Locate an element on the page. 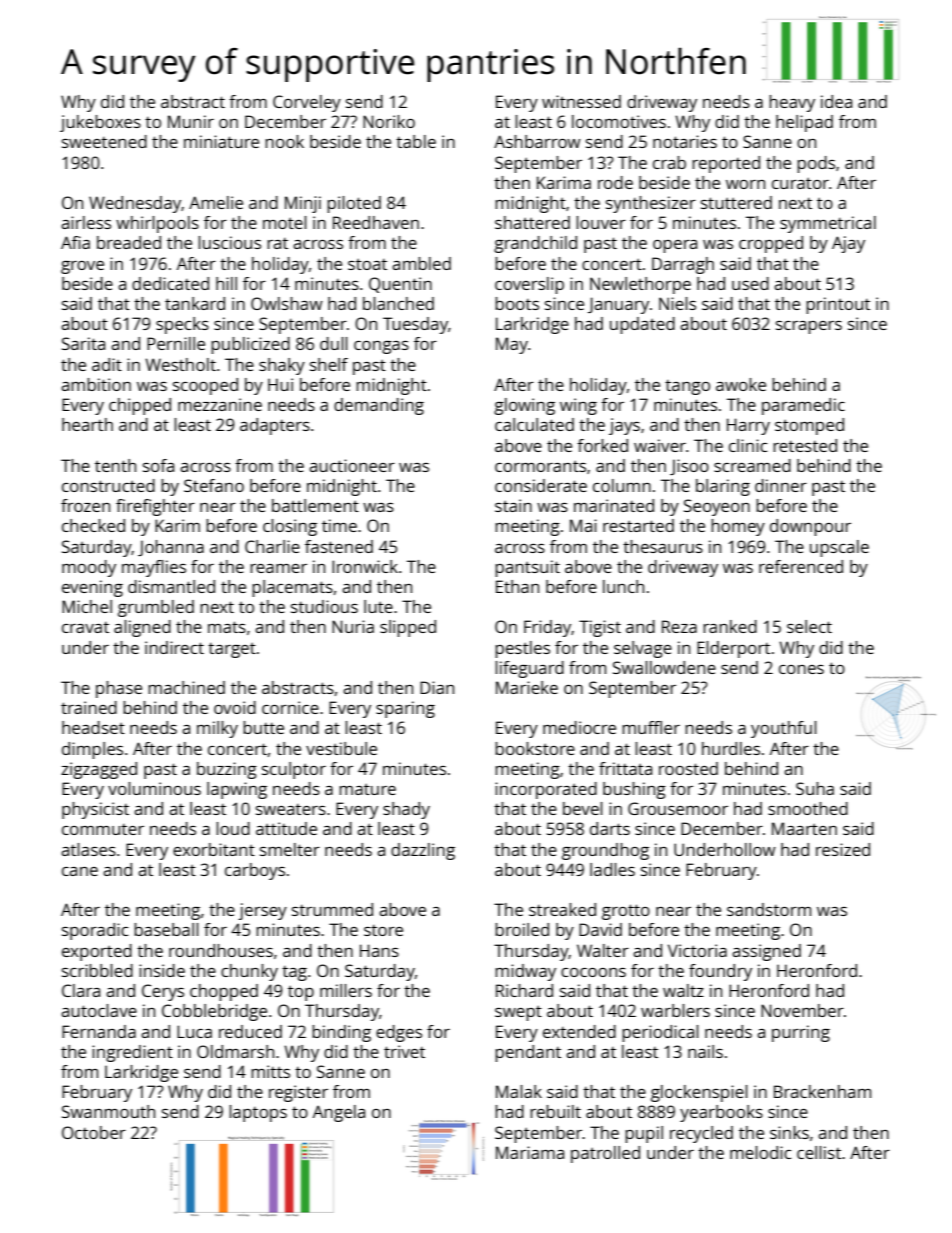 The height and width of the image is (1233, 952). Munir is located at coordinates (191, 121).
